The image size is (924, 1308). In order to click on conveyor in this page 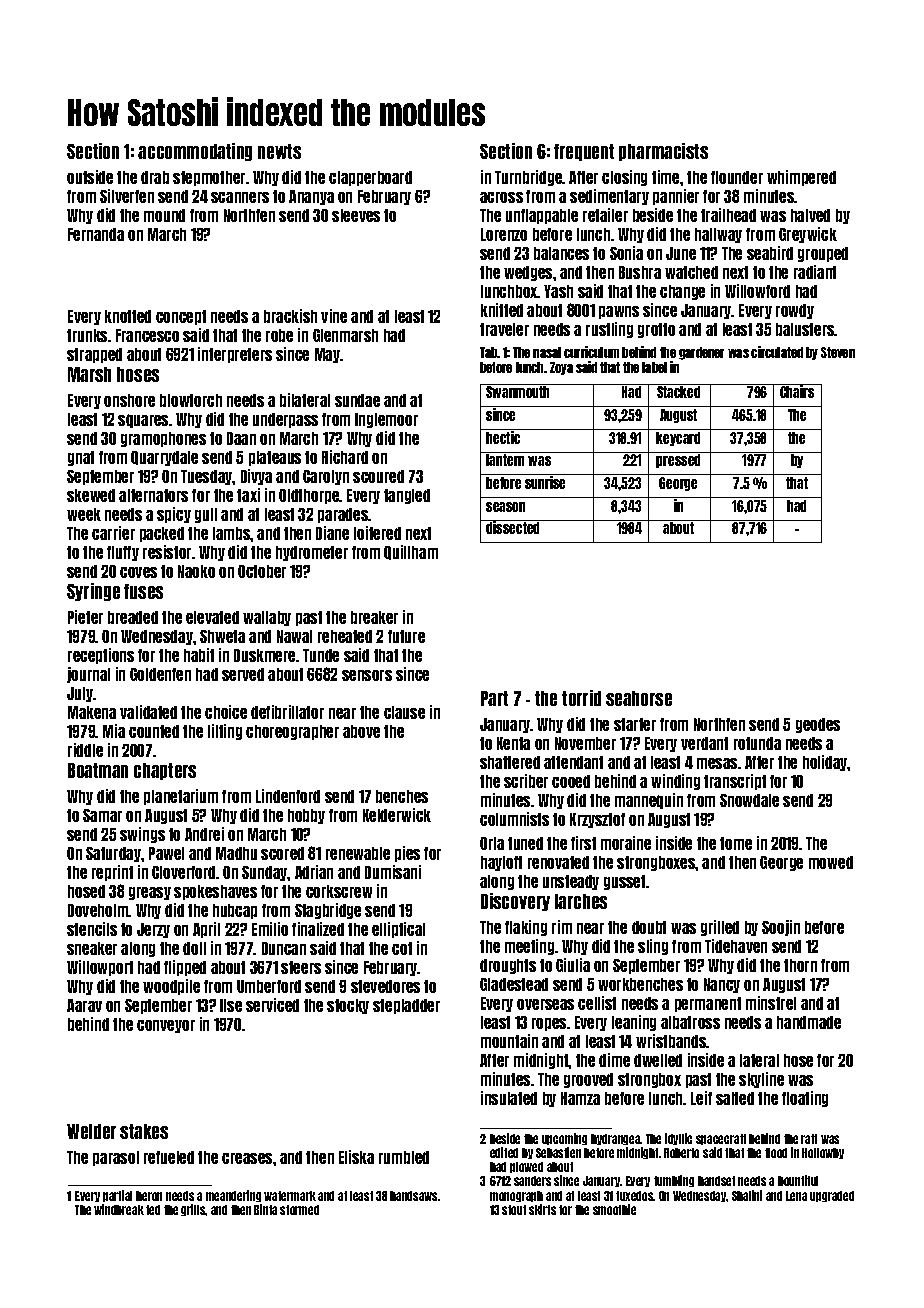, I will do `click(166, 1026)`.
